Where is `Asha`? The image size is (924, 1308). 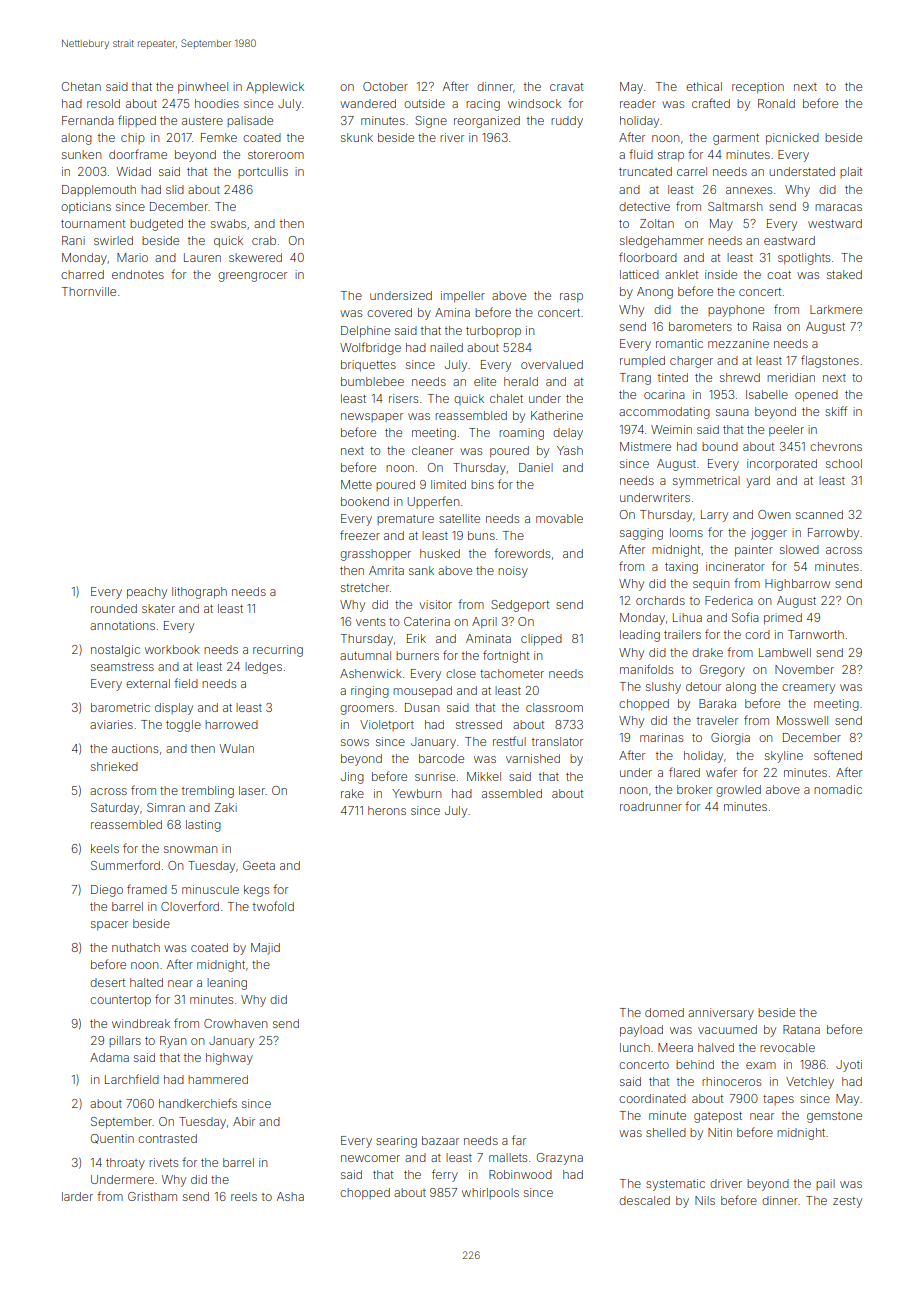 Asha is located at coordinates (290, 1196).
